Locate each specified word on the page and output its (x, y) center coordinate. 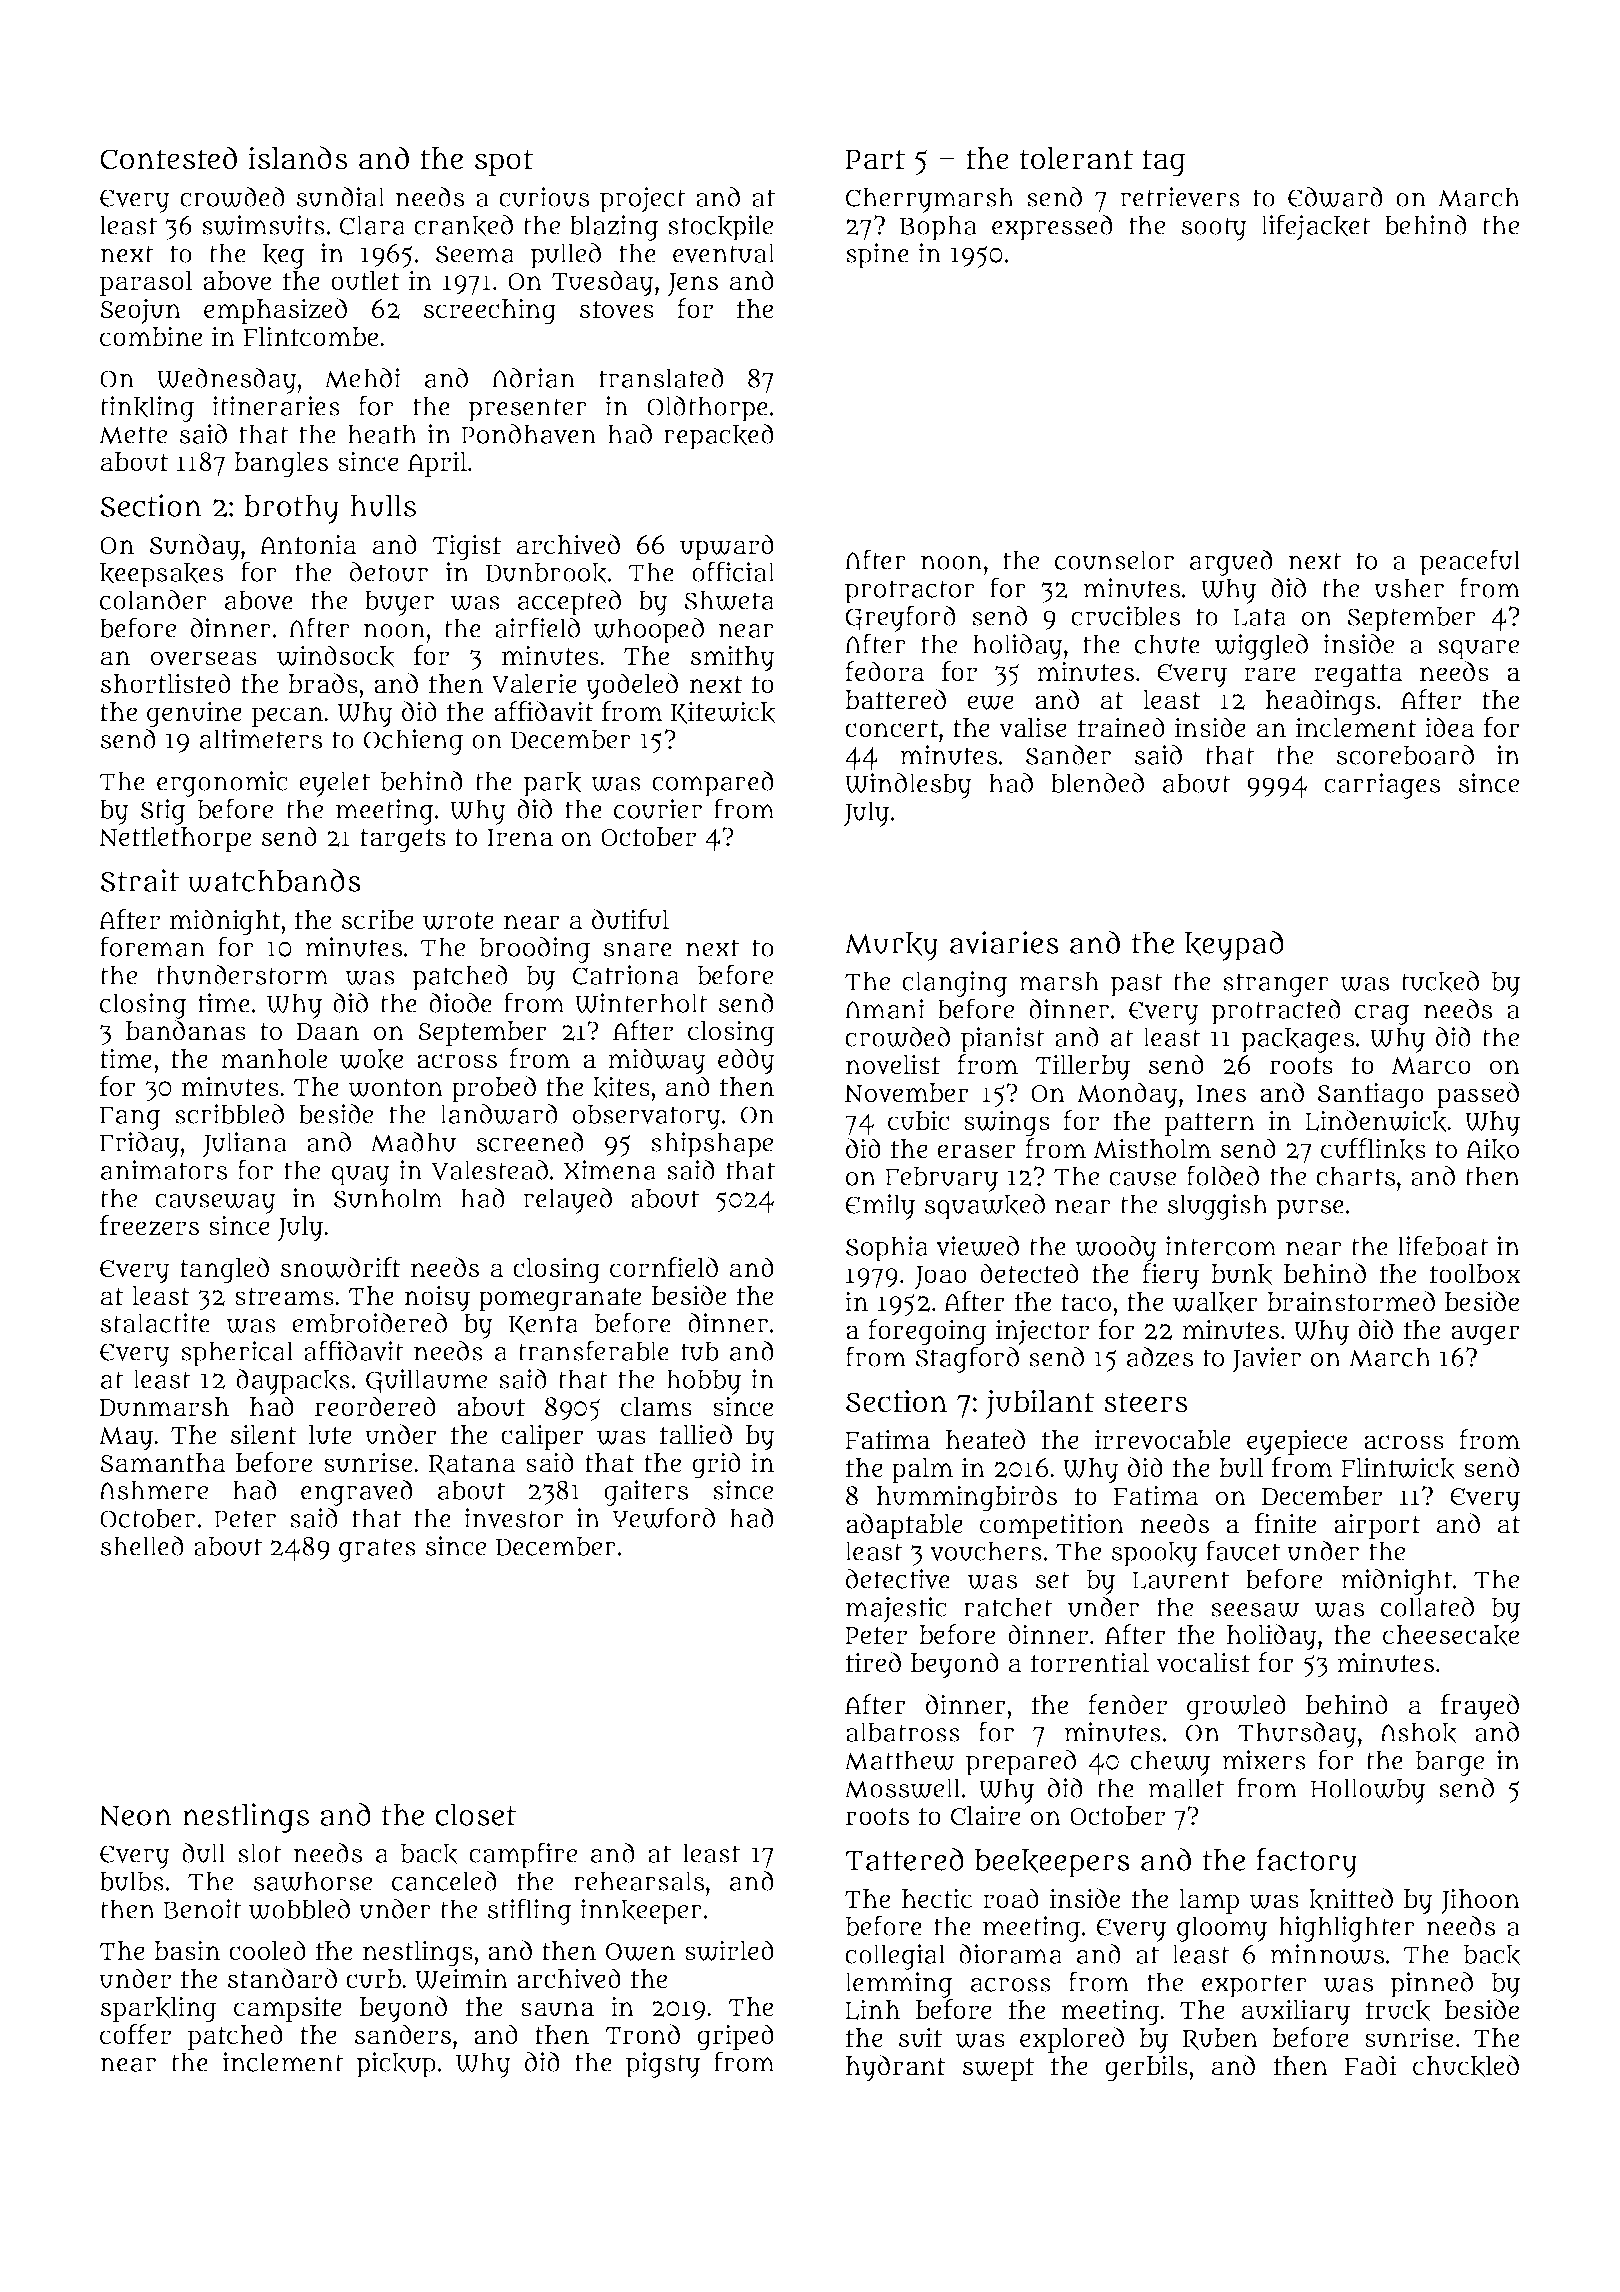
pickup (396, 2065)
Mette (133, 435)
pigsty (663, 2065)
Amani (885, 1009)
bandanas (186, 1030)
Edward (1335, 197)
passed (1478, 1095)
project (643, 200)
